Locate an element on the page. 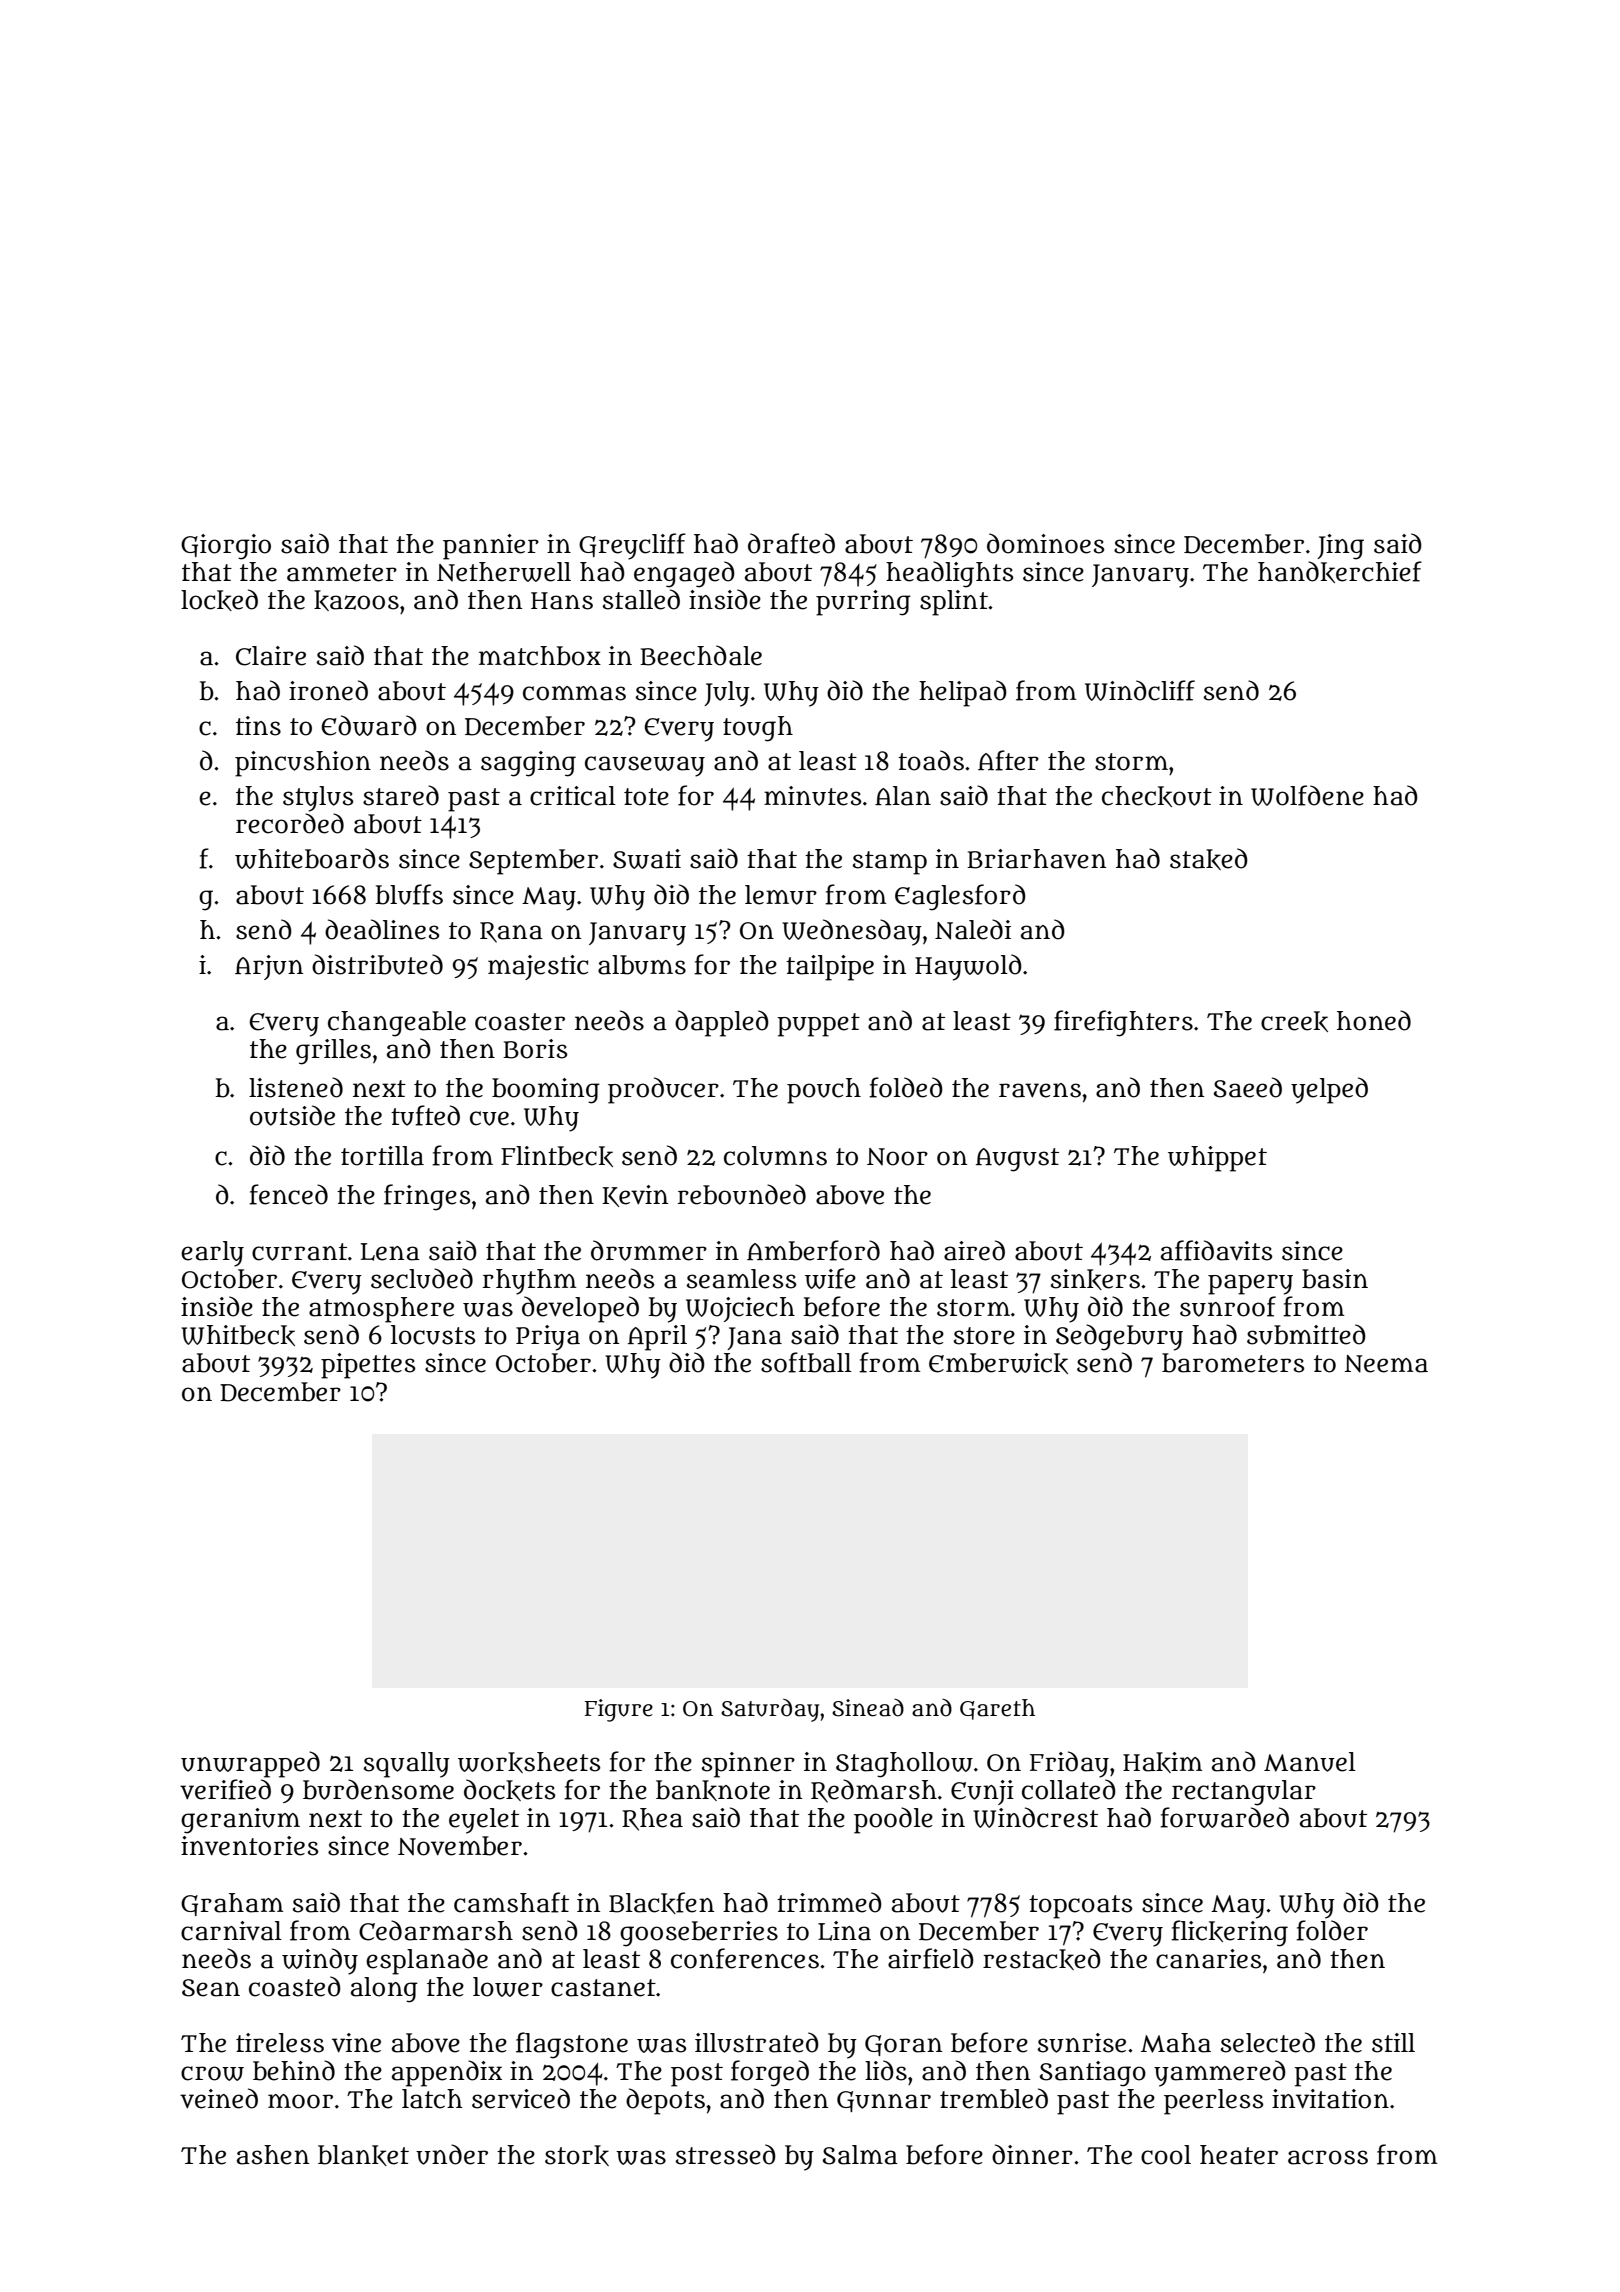 Image resolution: width=1620 pixels, height=2292 pixels. checkout is located at coordinates (1157, 796).
